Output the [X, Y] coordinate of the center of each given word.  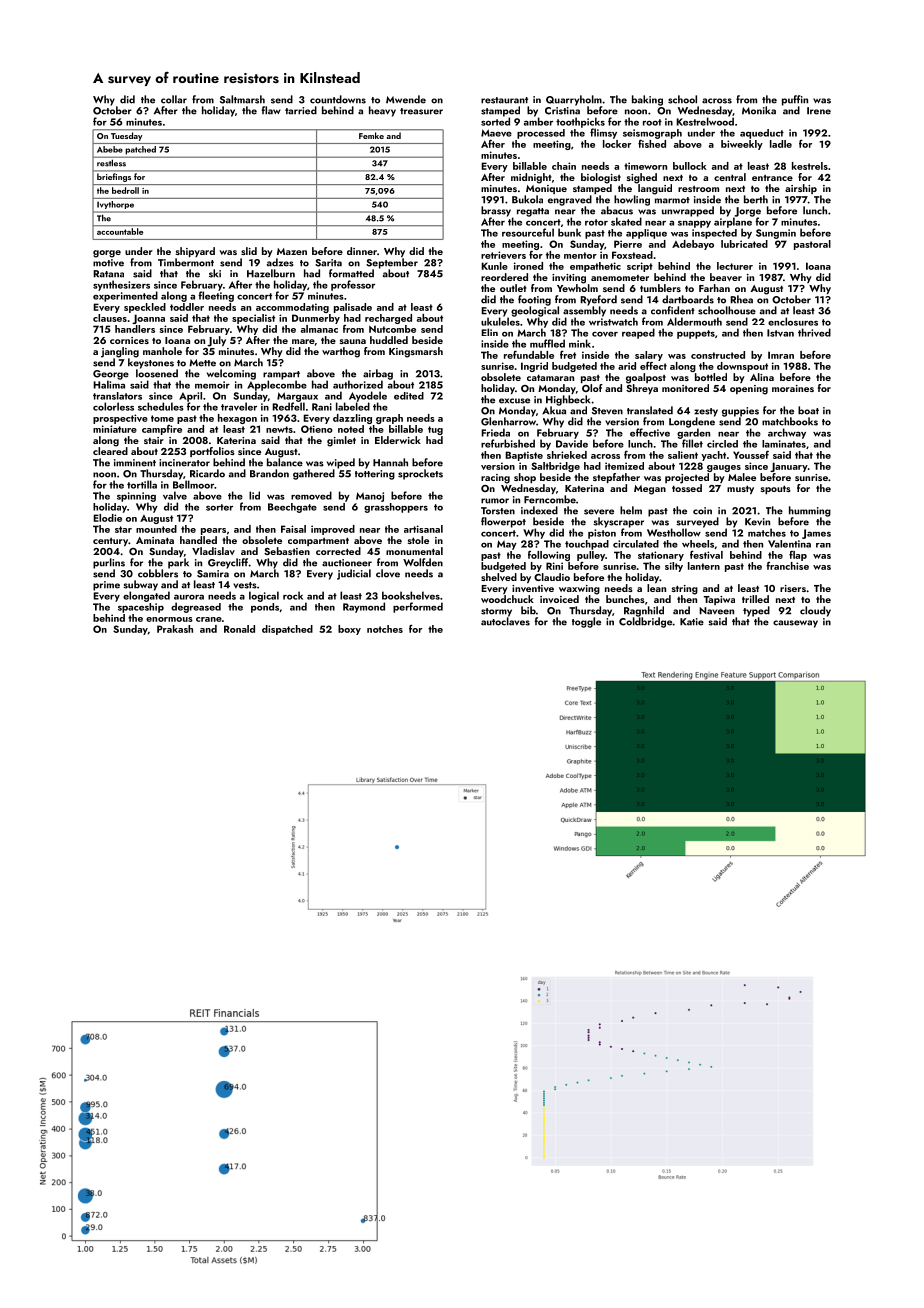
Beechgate [292, 508]
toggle [586, 622]
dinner [362, 251]
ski [215, 273]
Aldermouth [694, 321]
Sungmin [776, 234]
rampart [281, 375]
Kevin [757, 522]
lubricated [744, 244]
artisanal [423, 529]
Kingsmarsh [416, 352]
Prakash [175, 629]
